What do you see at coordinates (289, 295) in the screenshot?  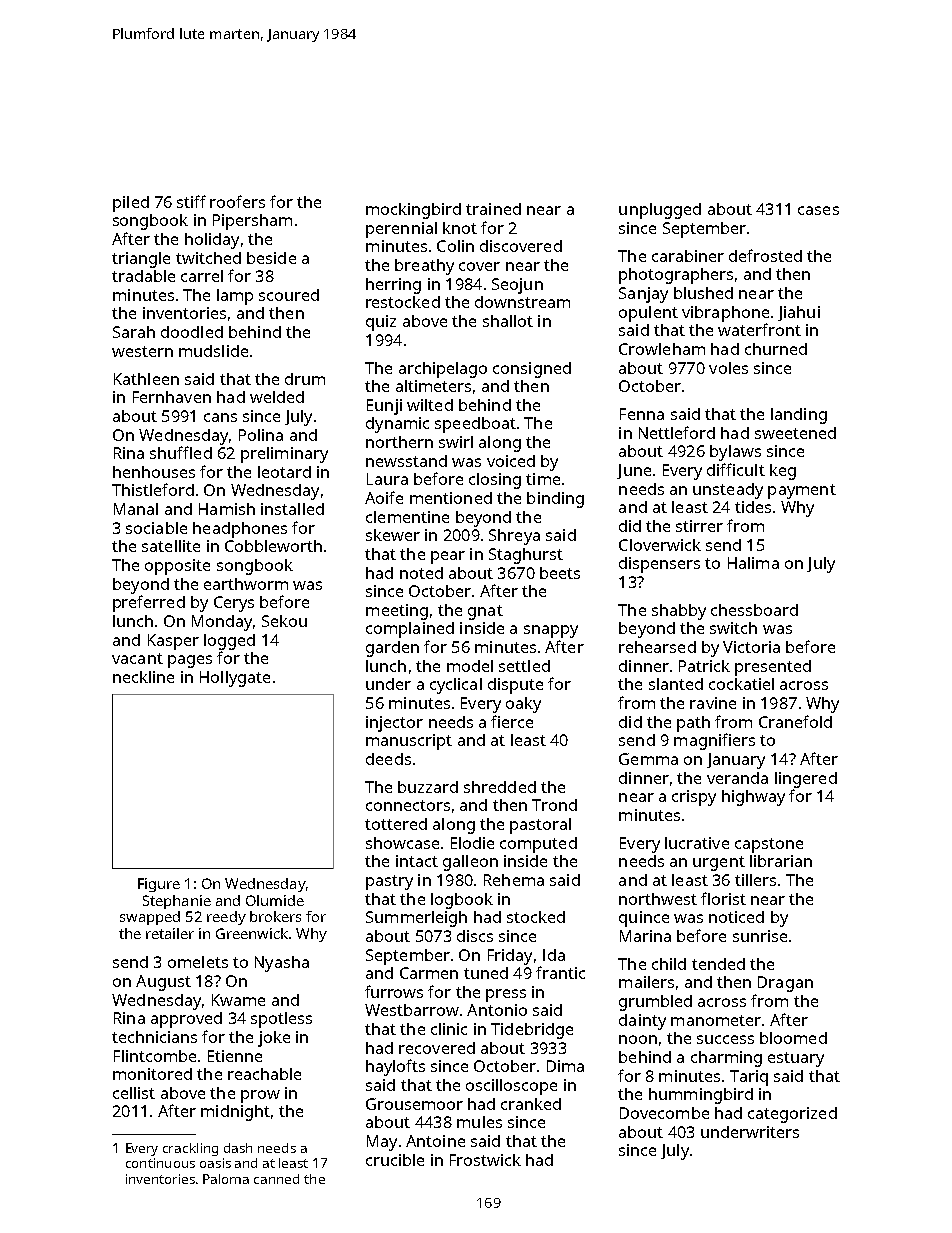 I see `scoured` at bounding box center [289, 295].
